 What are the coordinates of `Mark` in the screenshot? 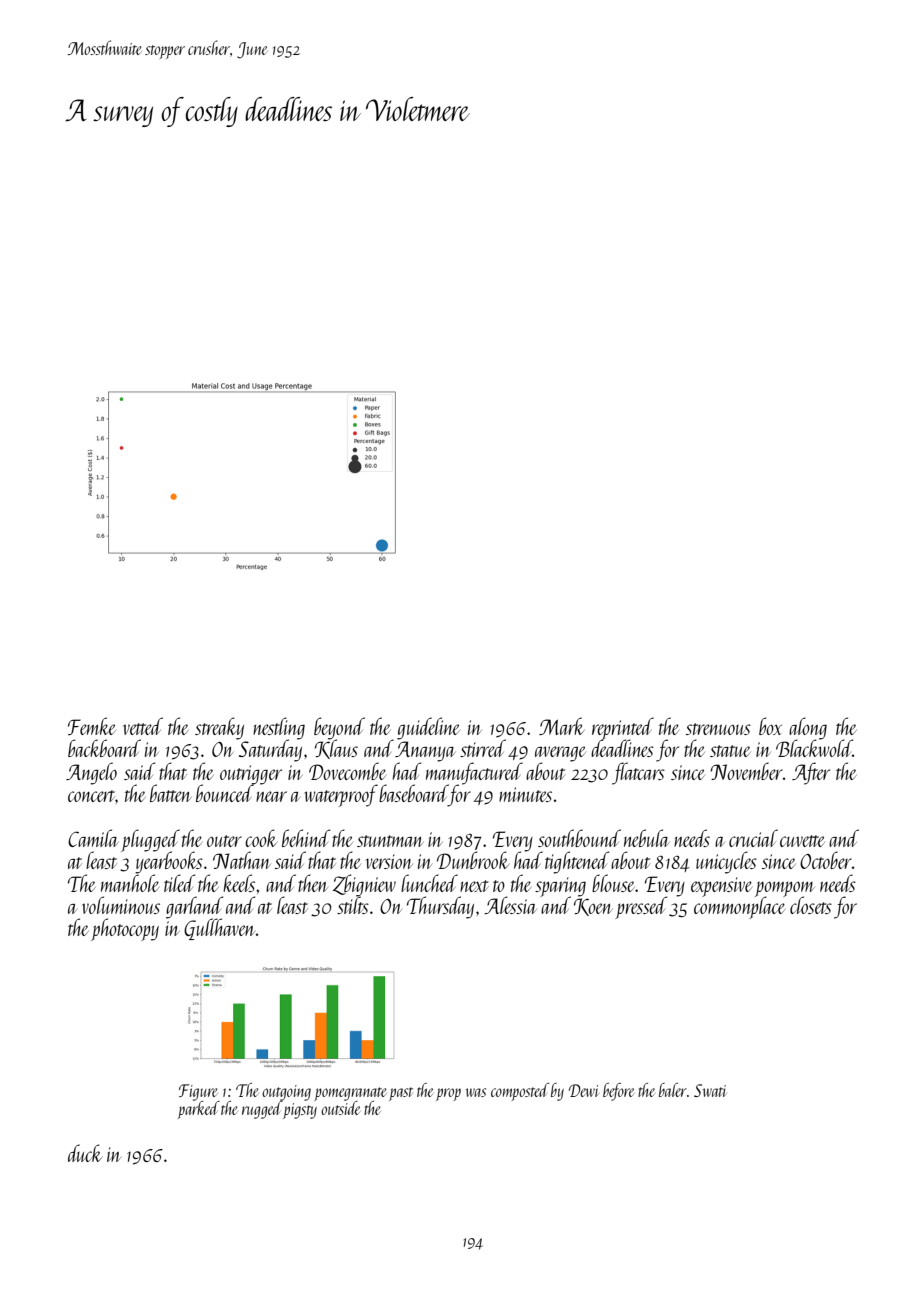 It's located at (562, 726).
